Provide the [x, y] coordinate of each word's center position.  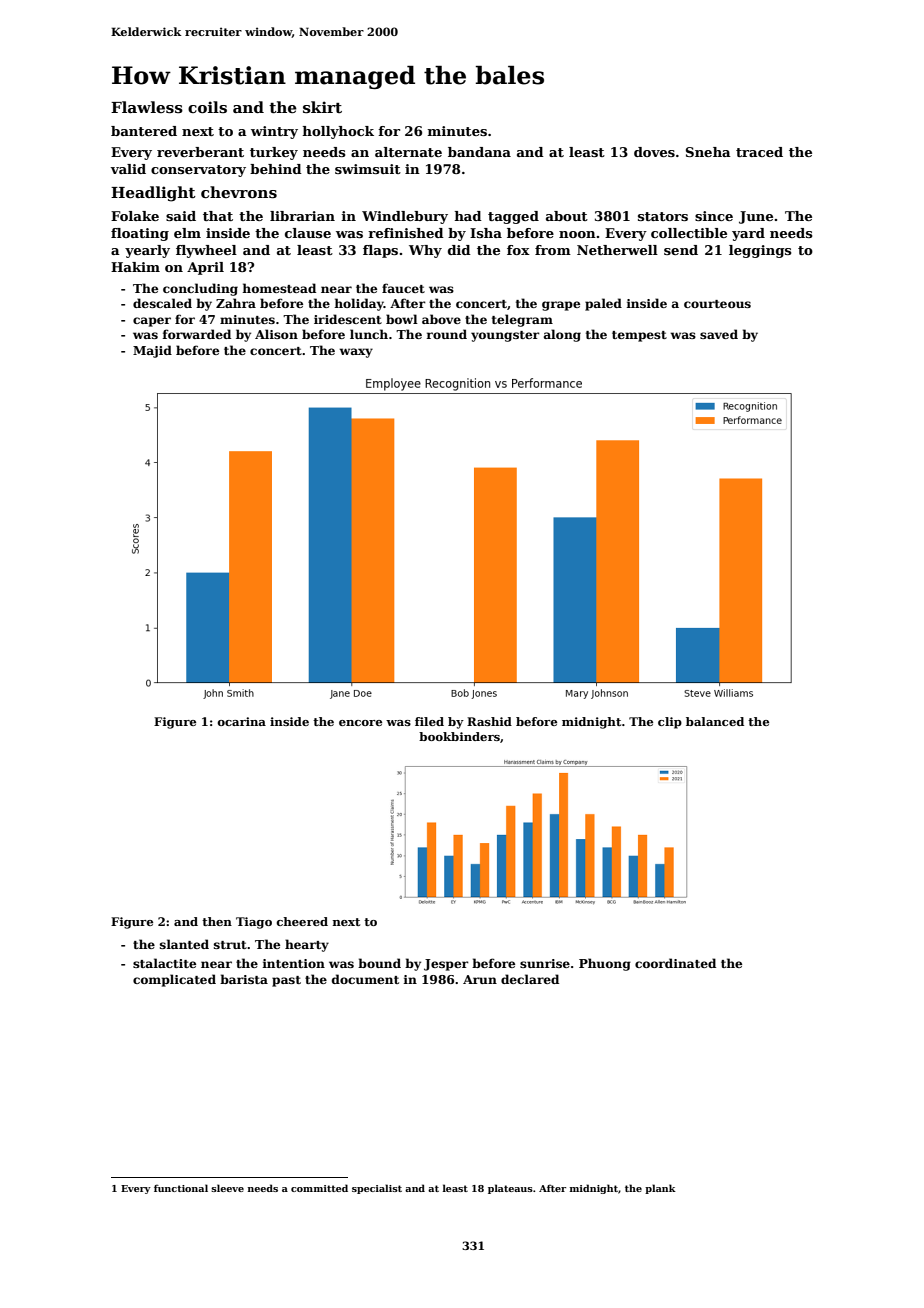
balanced [715, 721]
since [714, 216]
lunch [369, 334]
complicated [174, 980]
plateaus [510, 1189]
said [181, 216]
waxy [356, 353]
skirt [322, 107]
